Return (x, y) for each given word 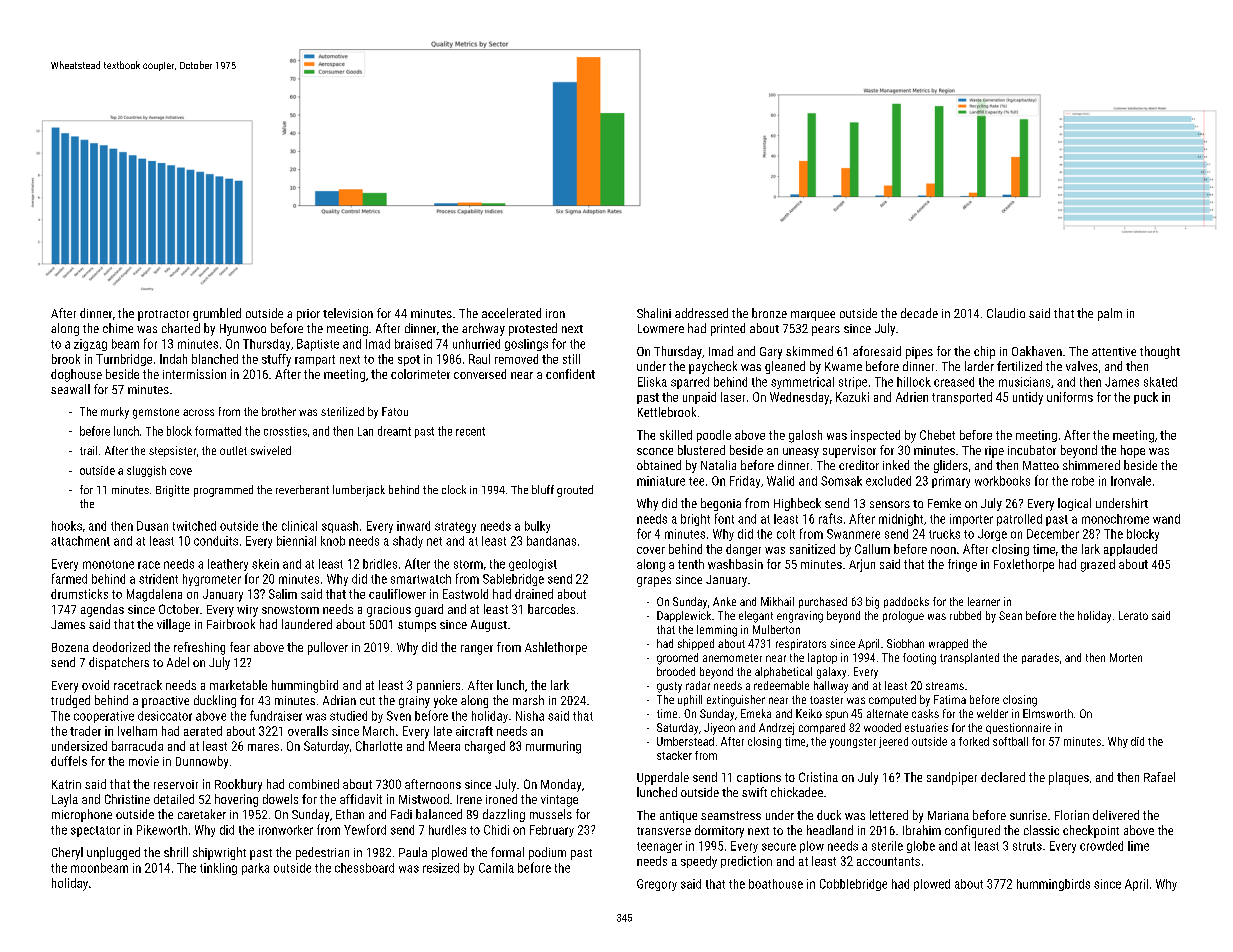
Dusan (152, 526)
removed (516, 359)
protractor (163, 315)
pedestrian (322, 853)
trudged (70, 701)
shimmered (1091, 465)
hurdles (447, 830)
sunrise (1028, 815)
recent (470, 431)
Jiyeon (719, 729)
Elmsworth (1048, 713)
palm (1110, 314)
